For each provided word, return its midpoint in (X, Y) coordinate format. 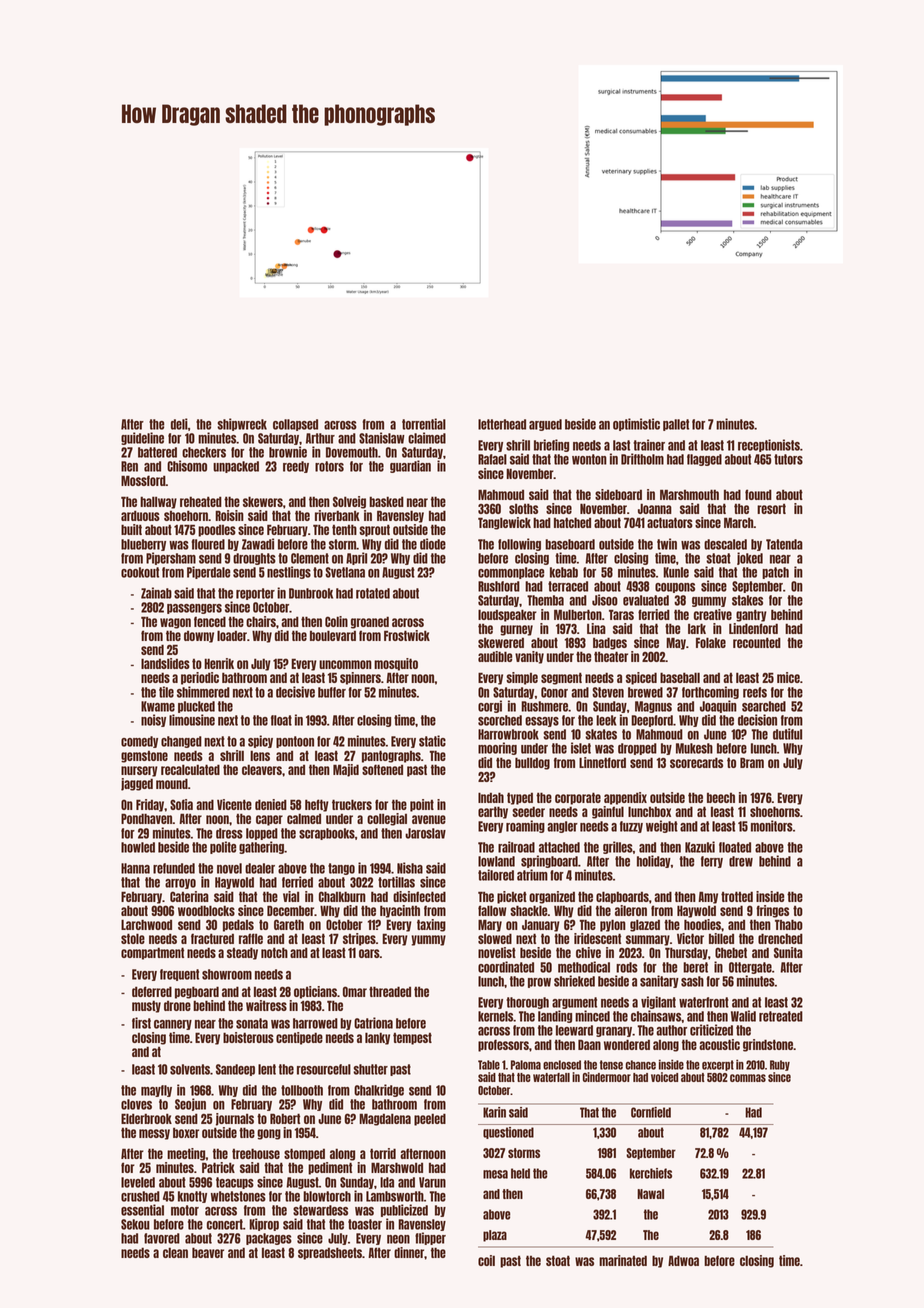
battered (157, 452)
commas (748, 1078)
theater (611, 656)
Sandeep (235, 1070)
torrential (424, 424)
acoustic (719, 1044)
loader (232, 635)
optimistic (636, 424)
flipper (430, 1238)
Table (489, 1065)
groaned (370, 622)
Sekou (135, 1224)
